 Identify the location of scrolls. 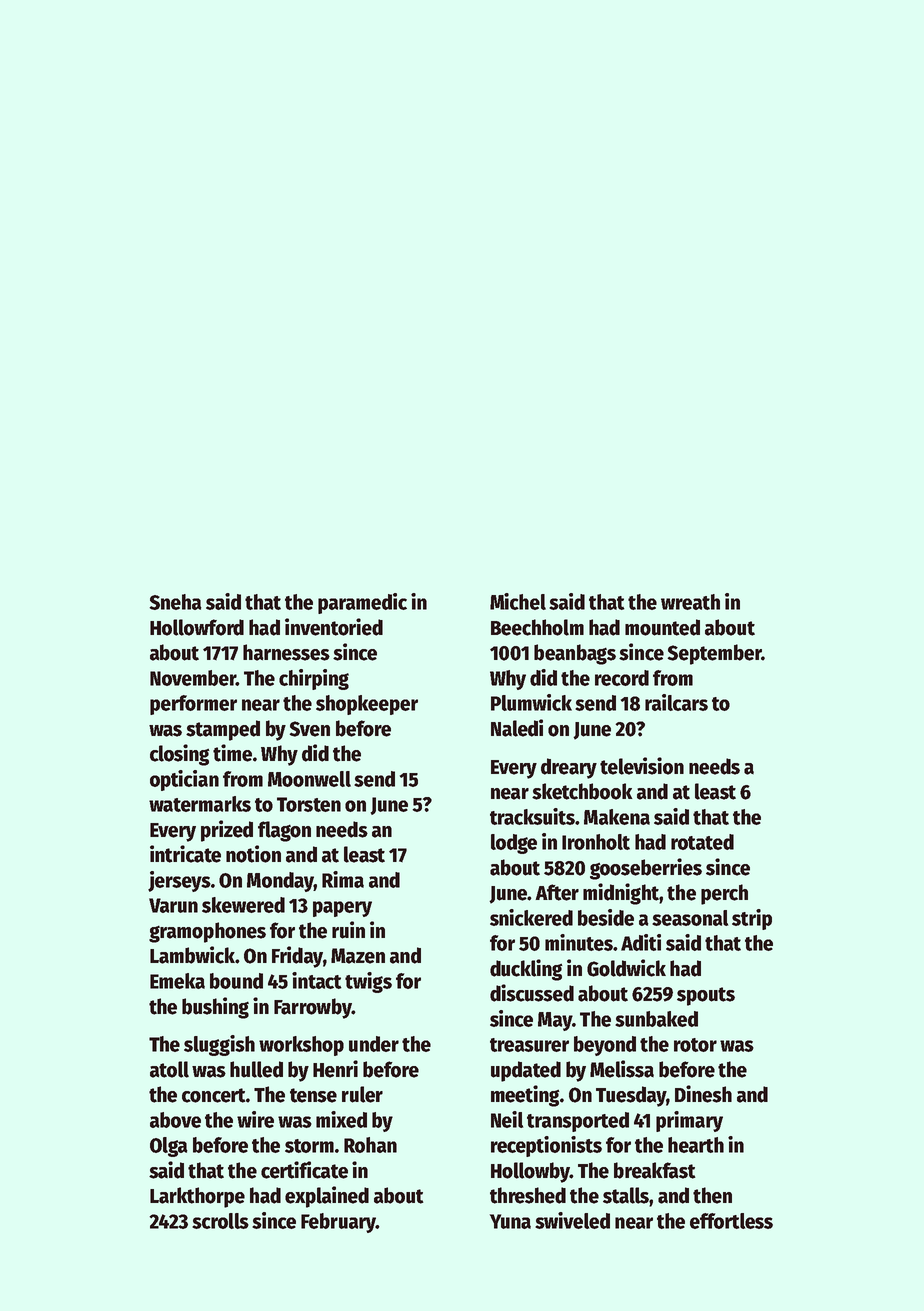
(220, 1221).
